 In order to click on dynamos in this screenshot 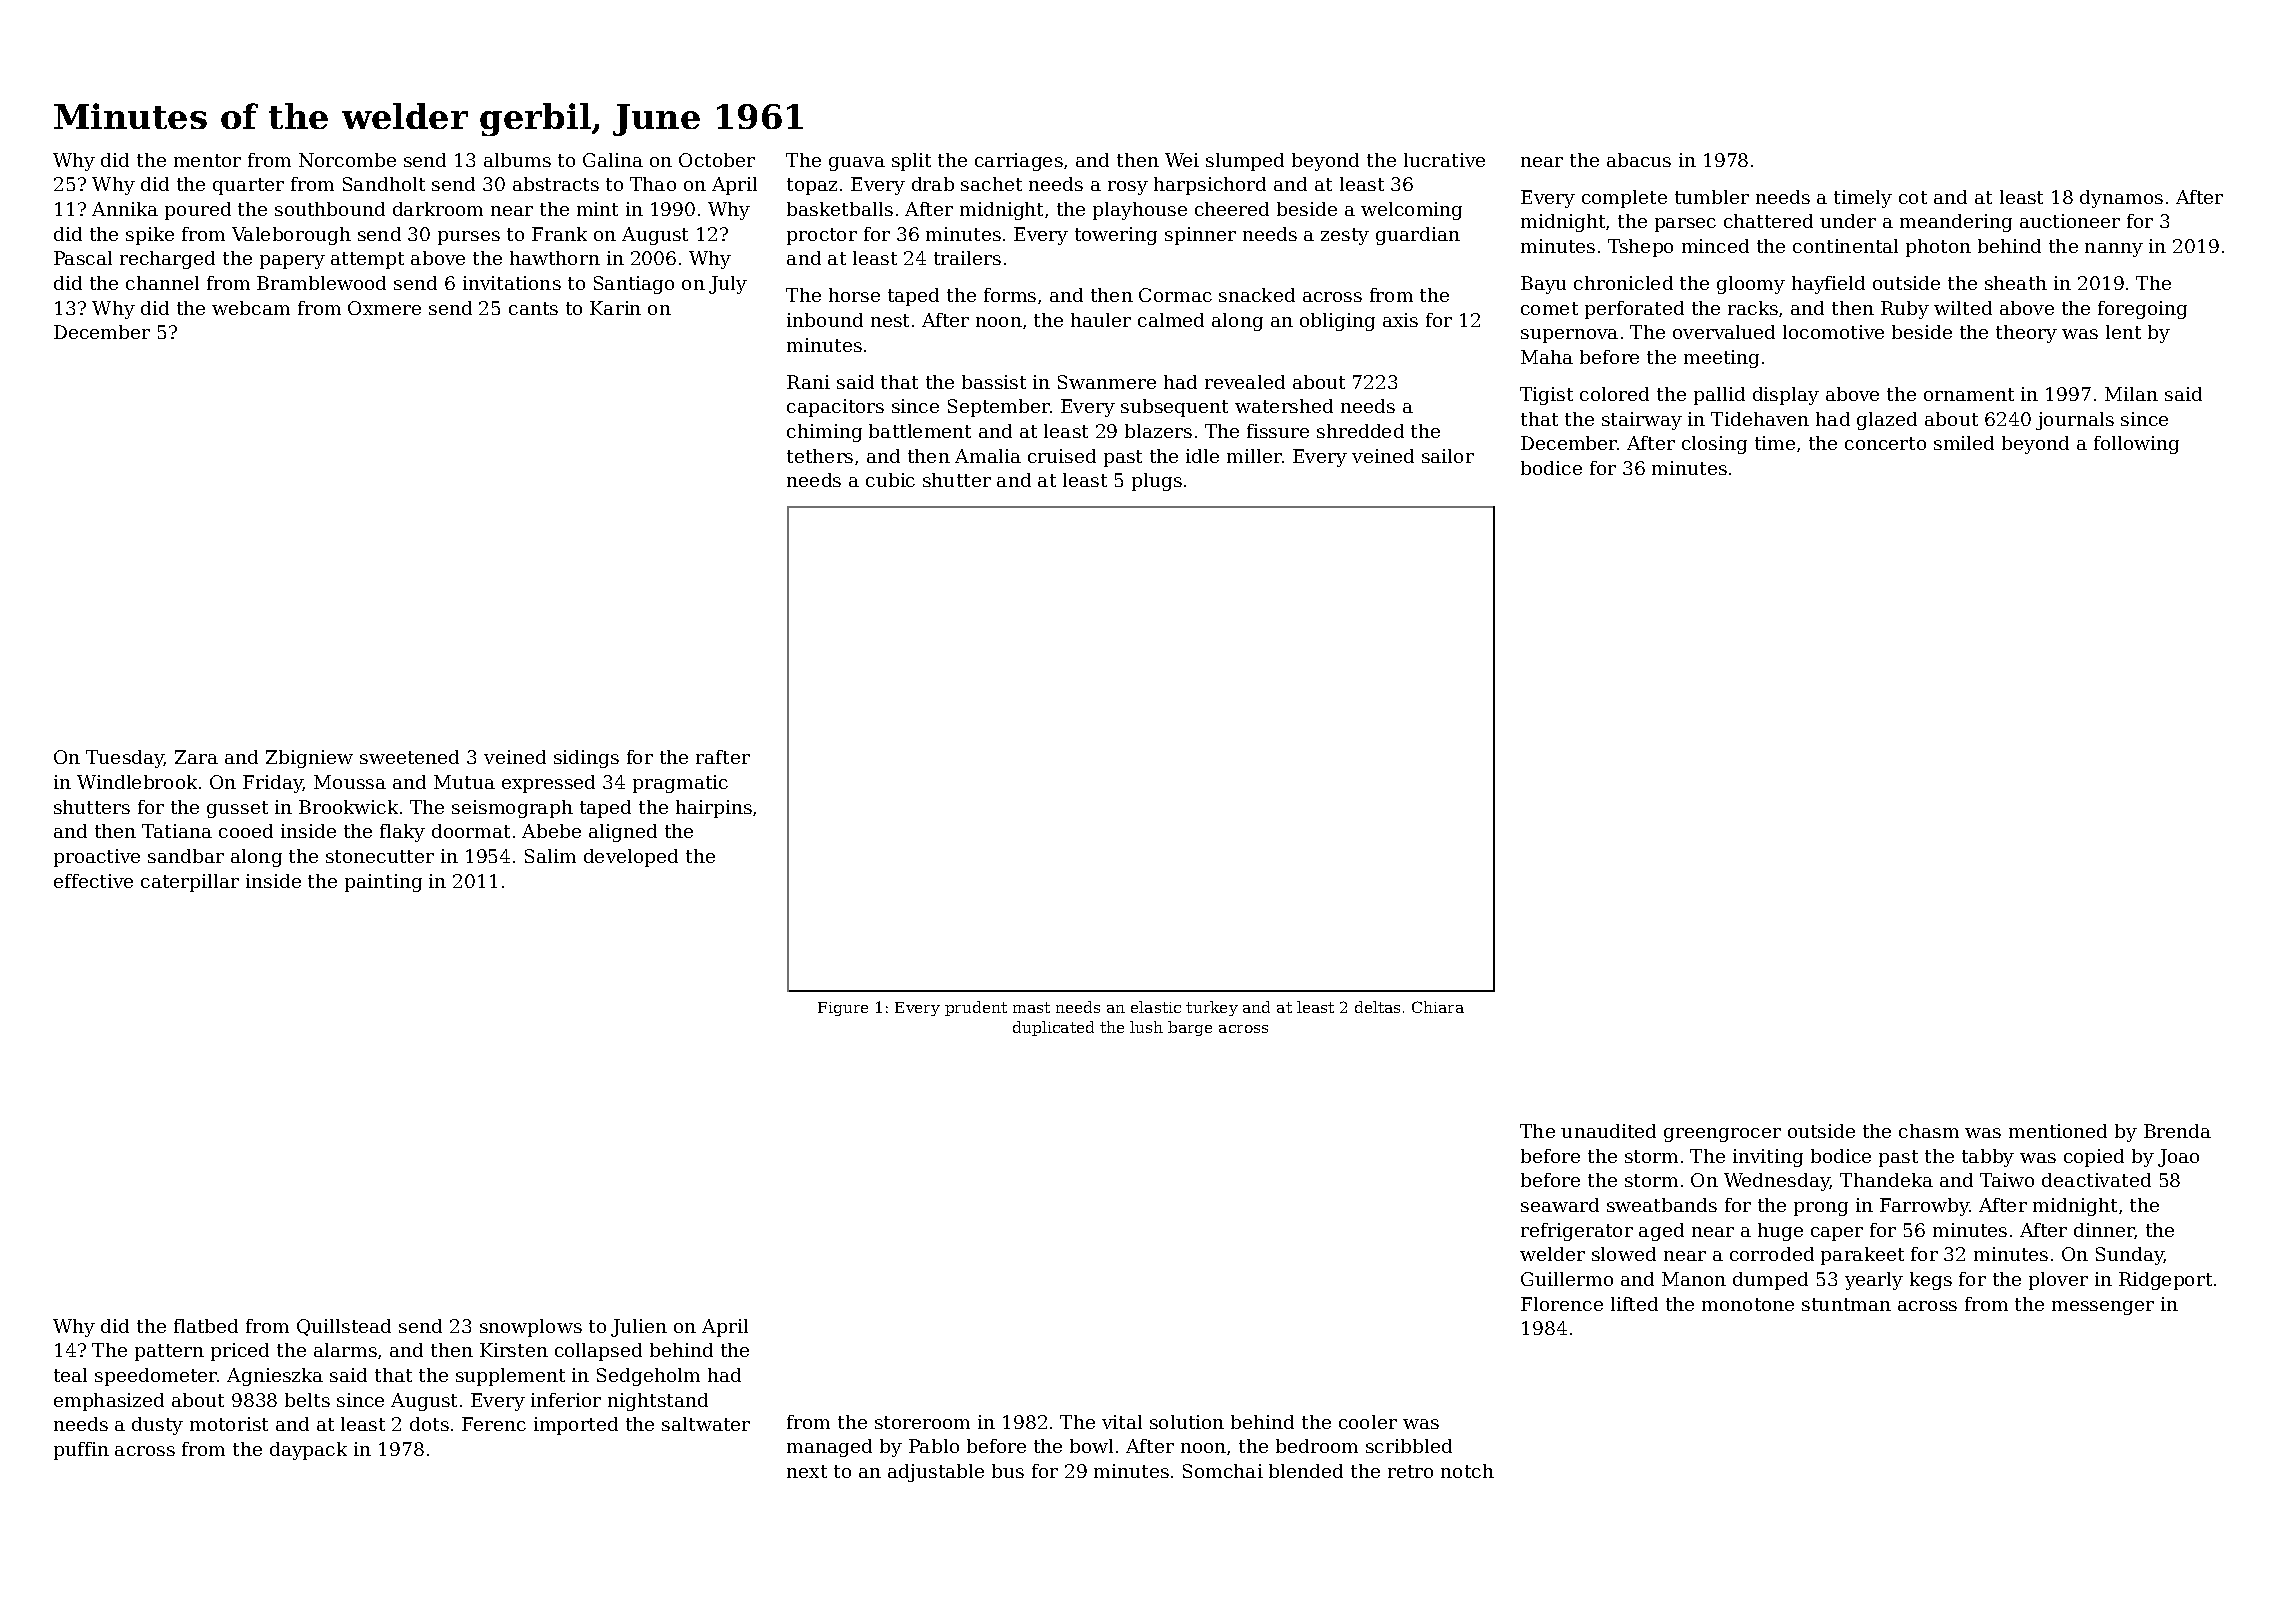, I will do `click(2121, 199)`.
